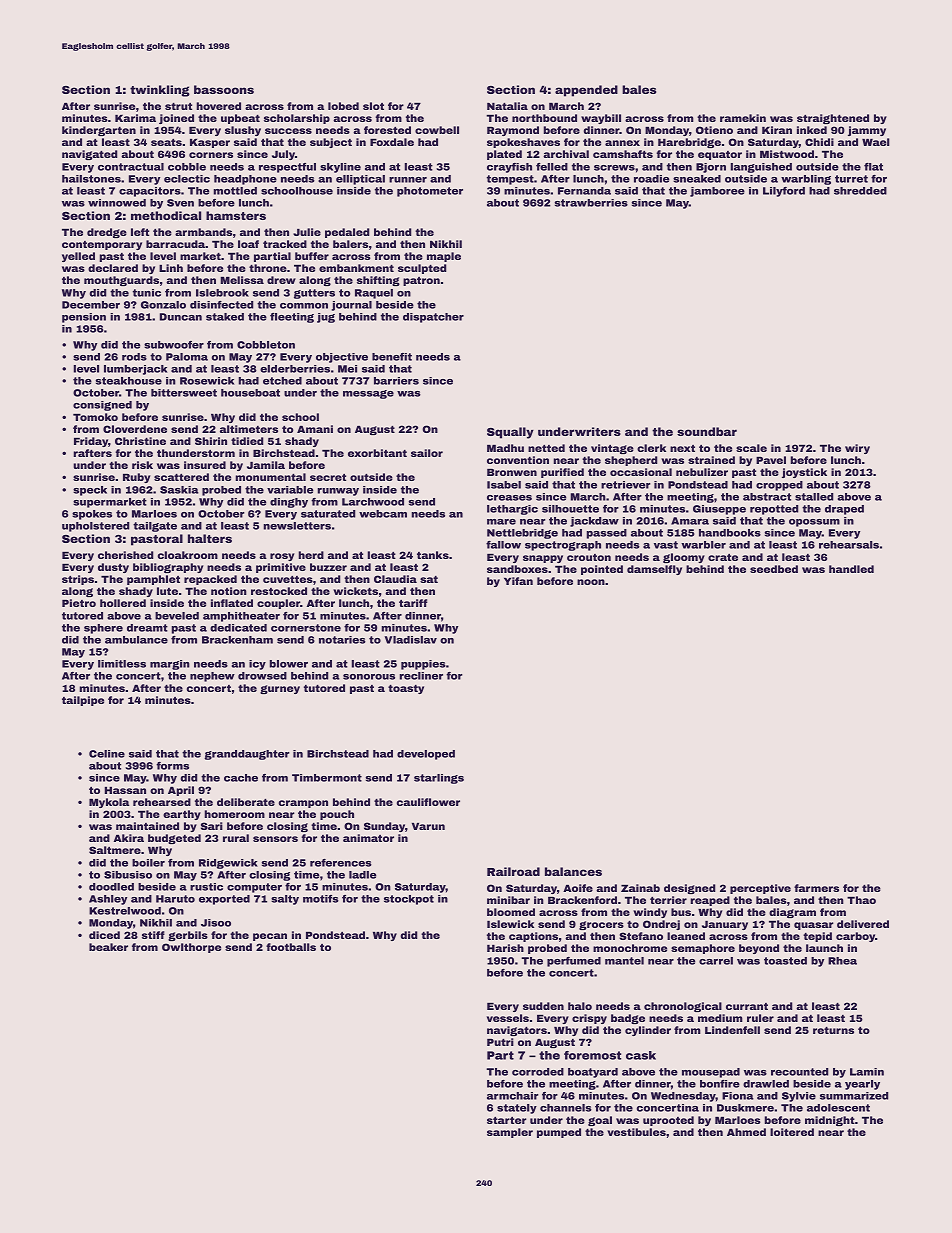  I want to click on starter, so click(506, 1120).
